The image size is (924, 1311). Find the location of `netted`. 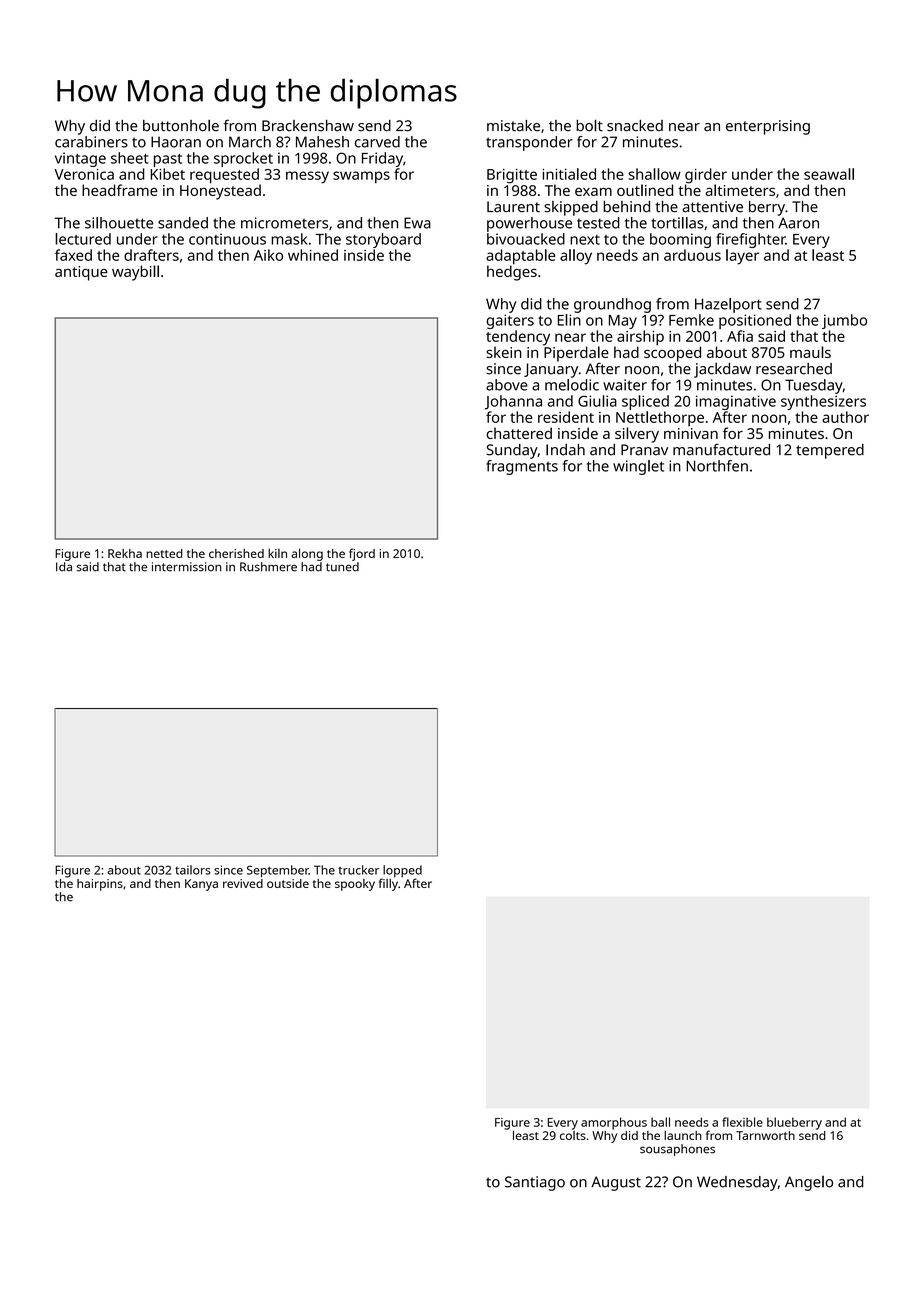

netted is located at coordinates (164, 553).
